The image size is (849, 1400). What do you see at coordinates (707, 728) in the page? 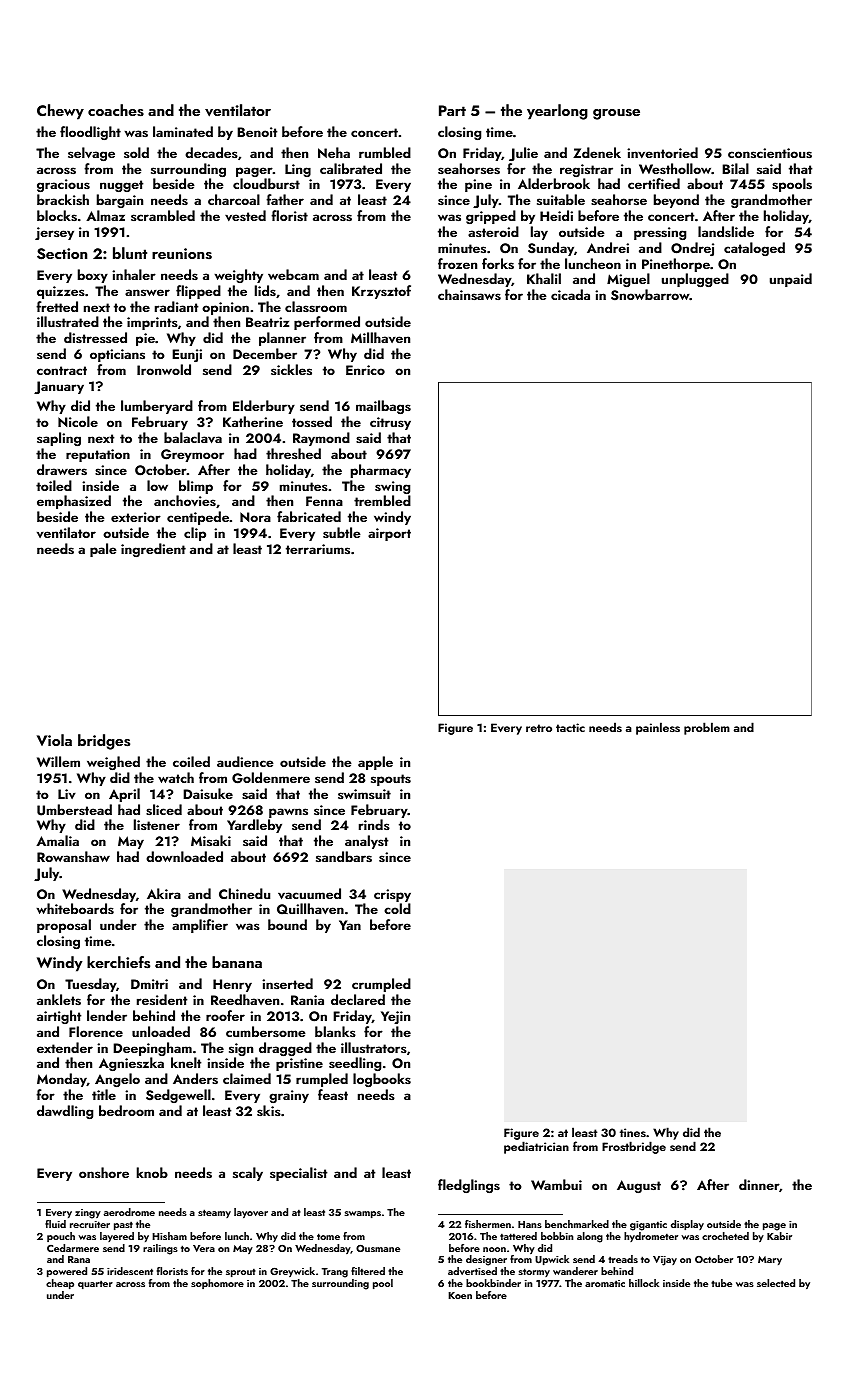
I see `problem` at bounding box center [707, 728].
